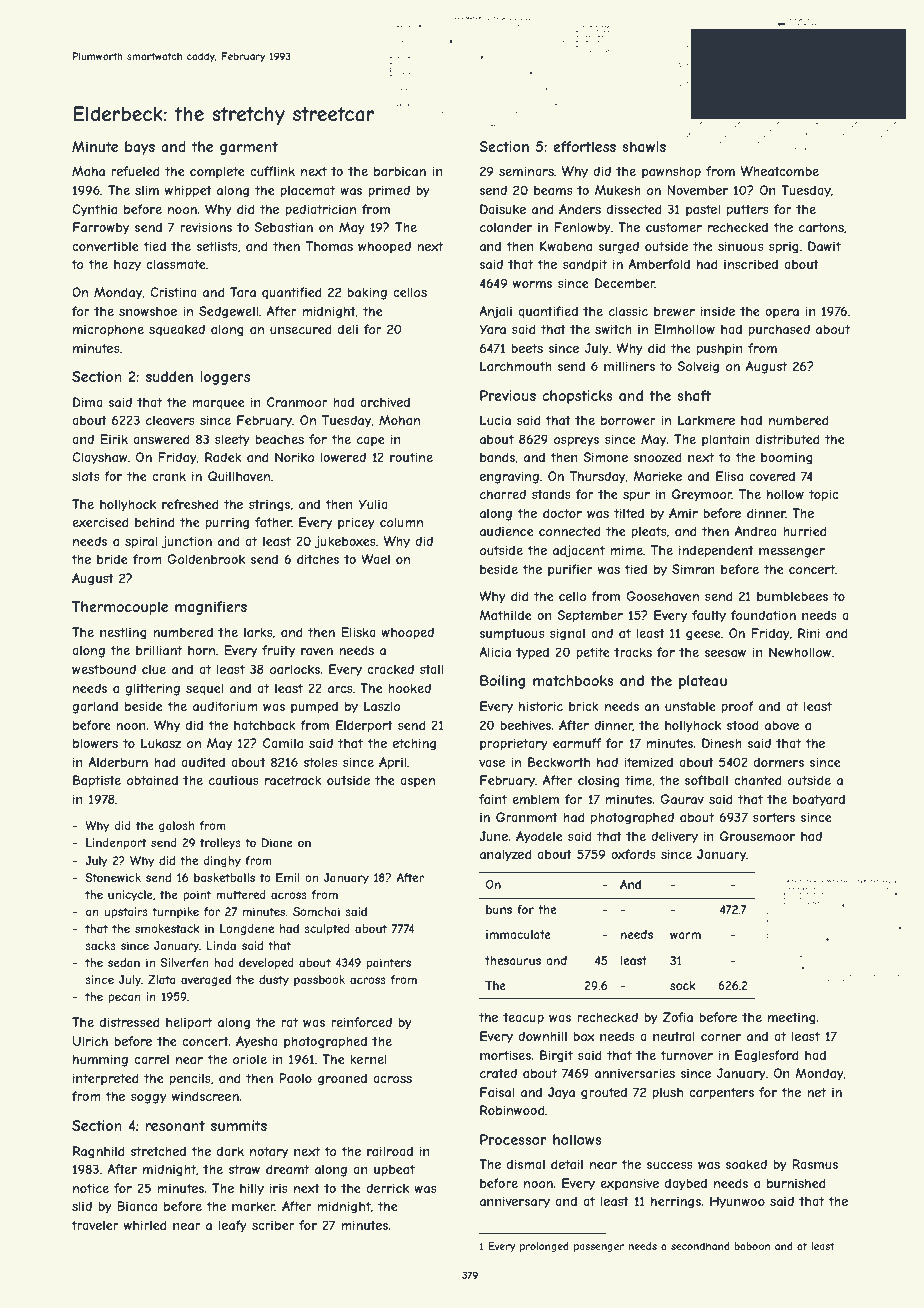 The image size is (924, 1308). I want to click on notary, so click(269, 1153).
